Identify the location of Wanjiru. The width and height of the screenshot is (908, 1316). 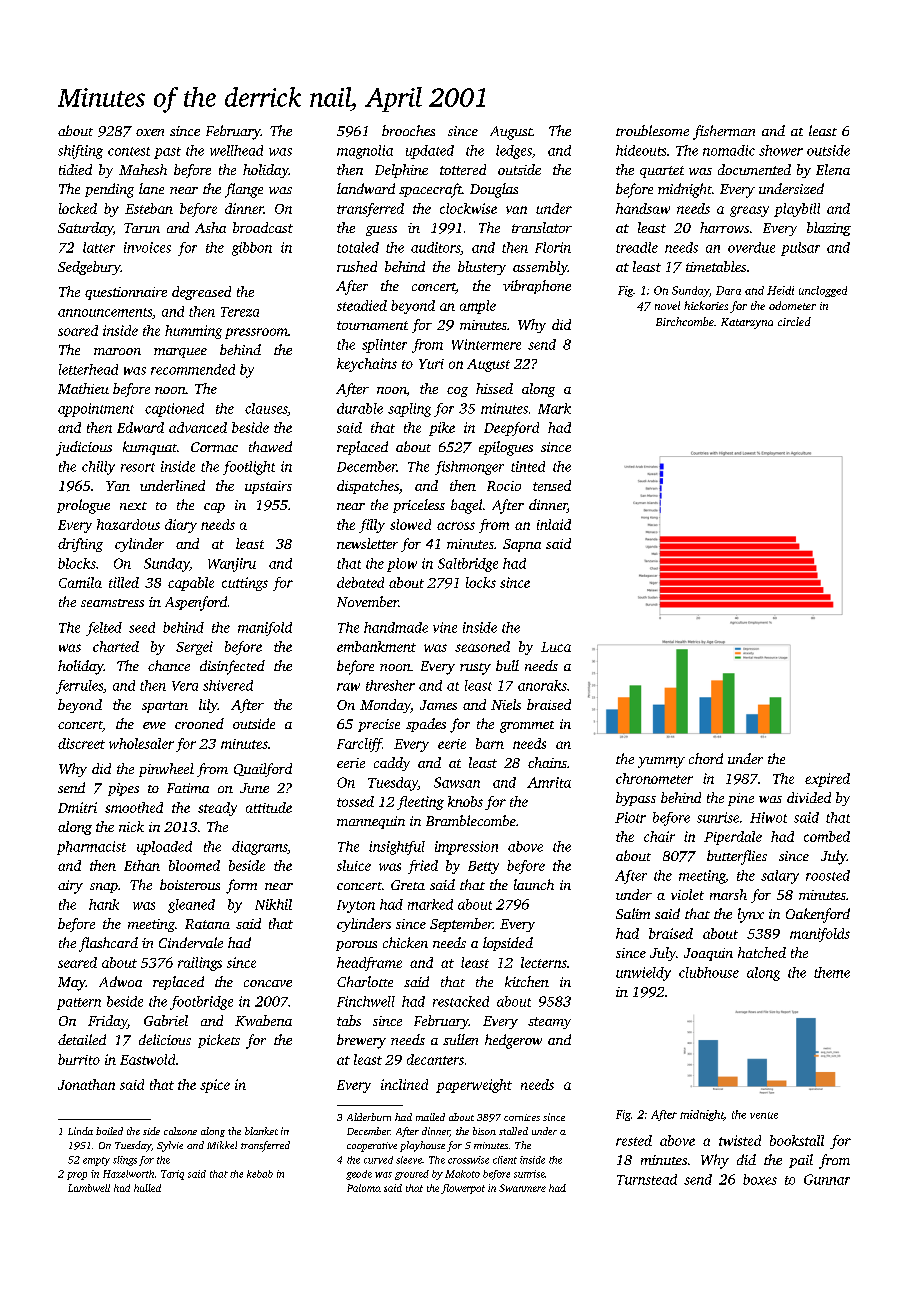
(232, 565).
